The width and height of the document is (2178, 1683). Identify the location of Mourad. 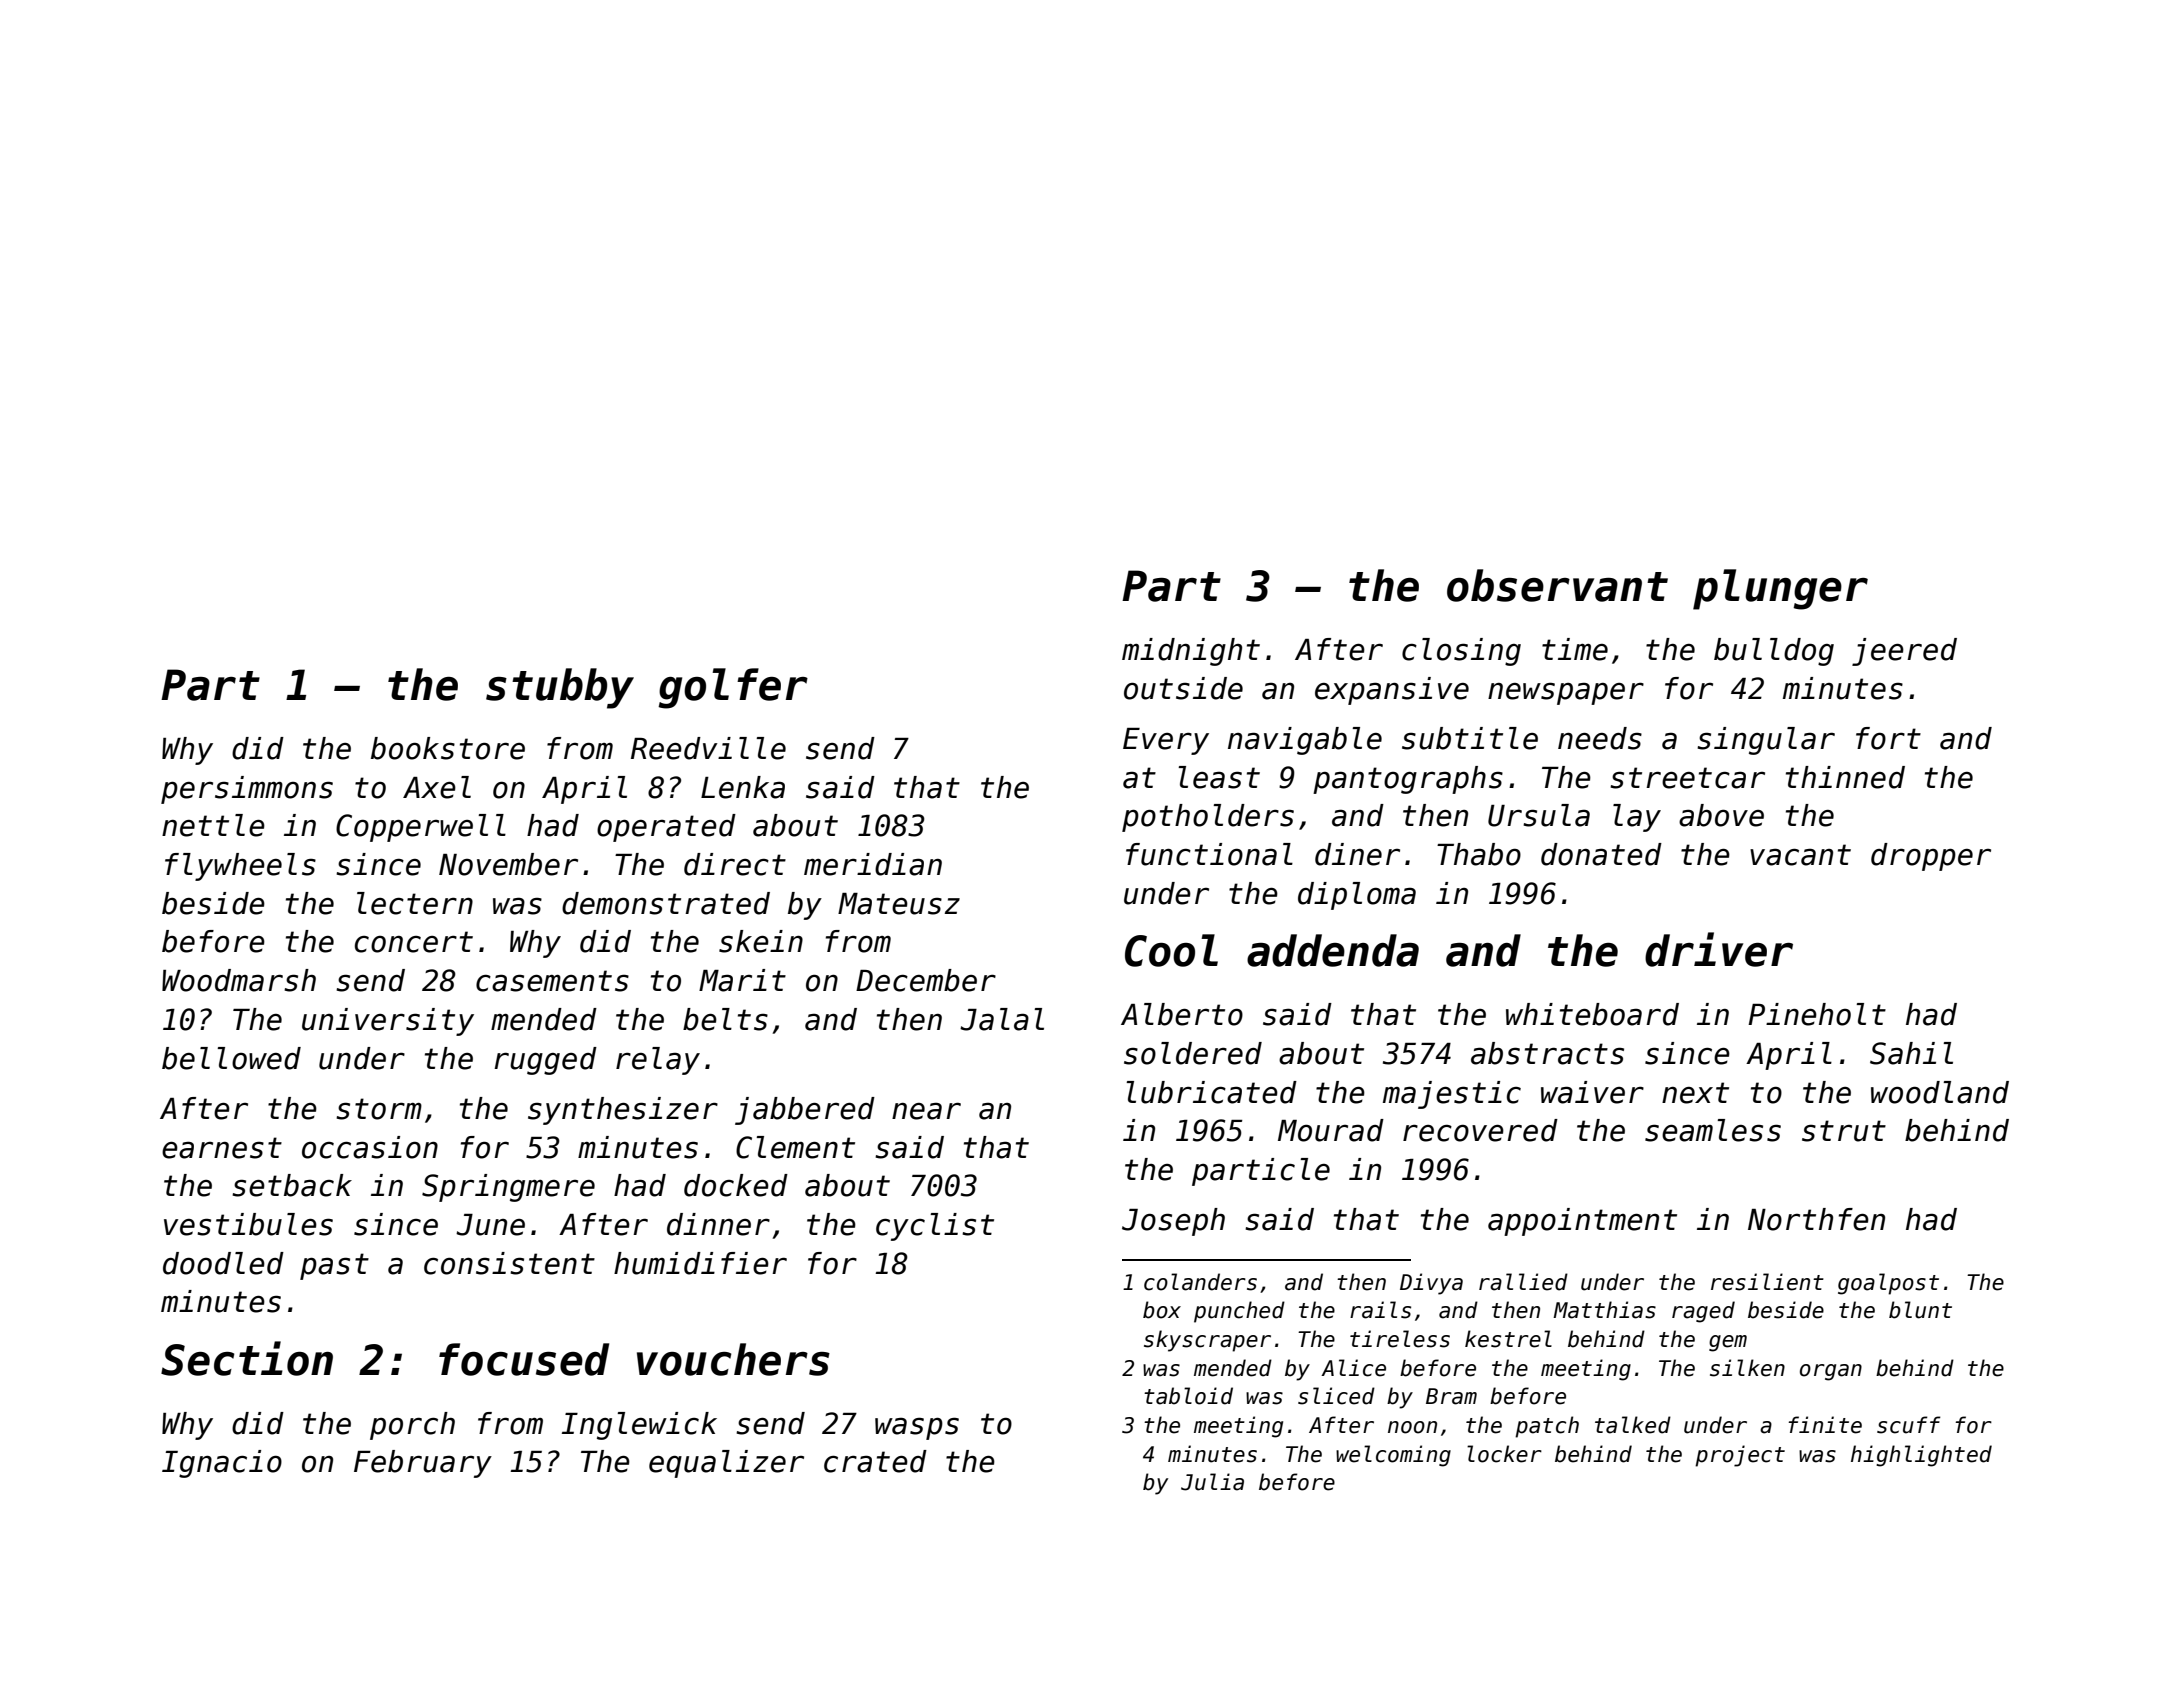
(1331, 1130).
